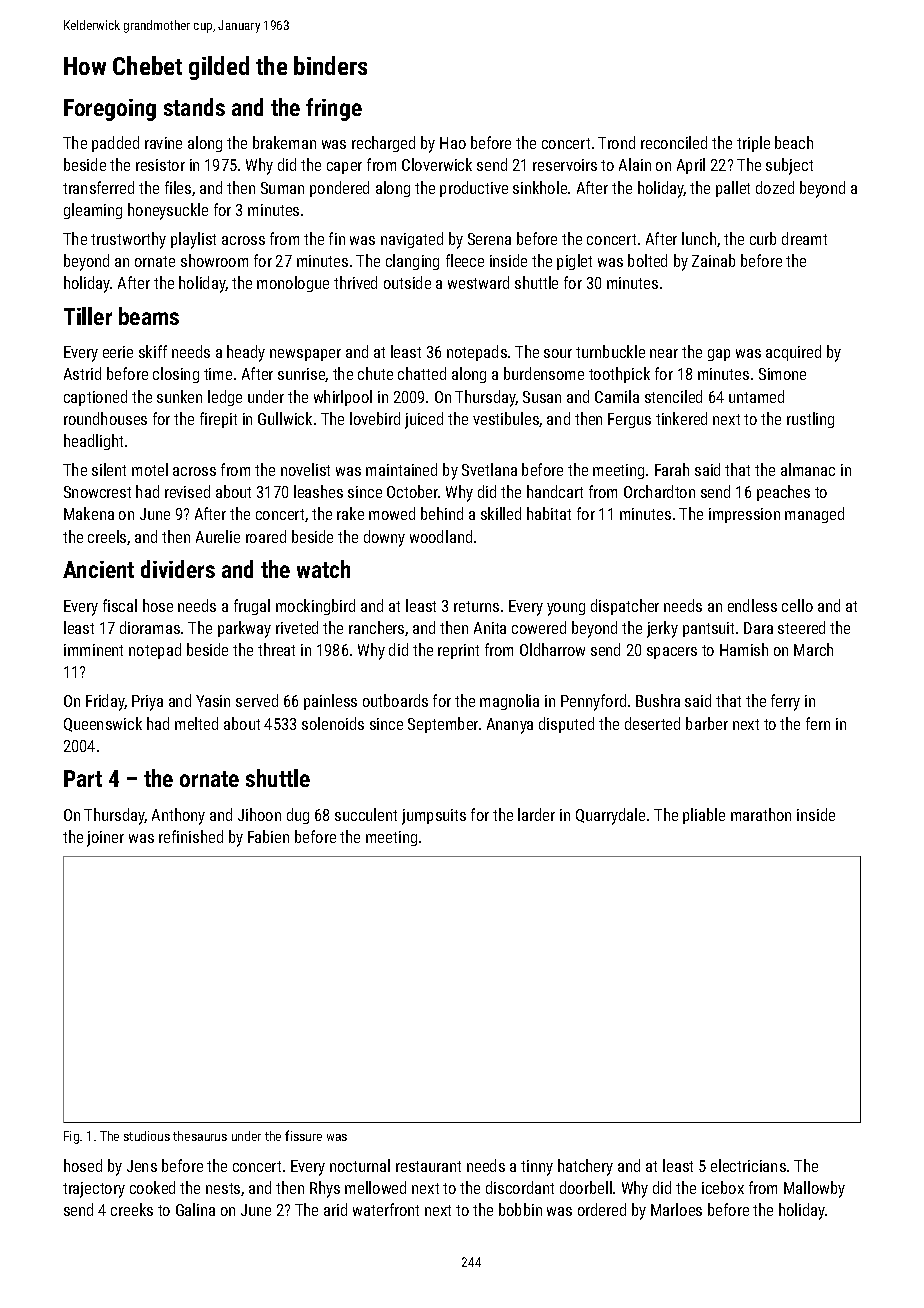 This screenshot has width=924, height=1308. Describe the element at coordinates (794, 142) in the screenshot. I see `beach` at that location.
